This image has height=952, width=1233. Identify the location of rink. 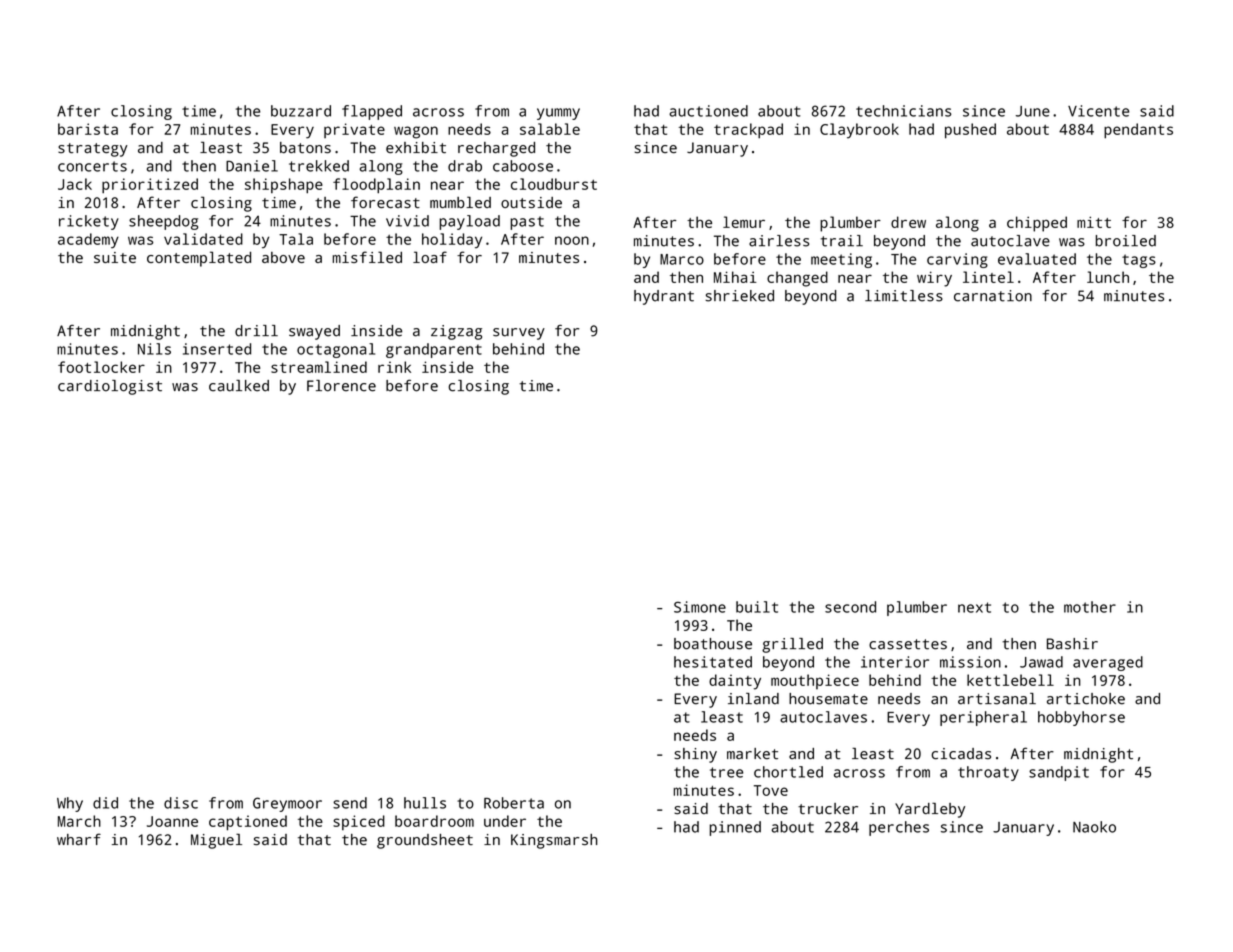
(394, 367).
